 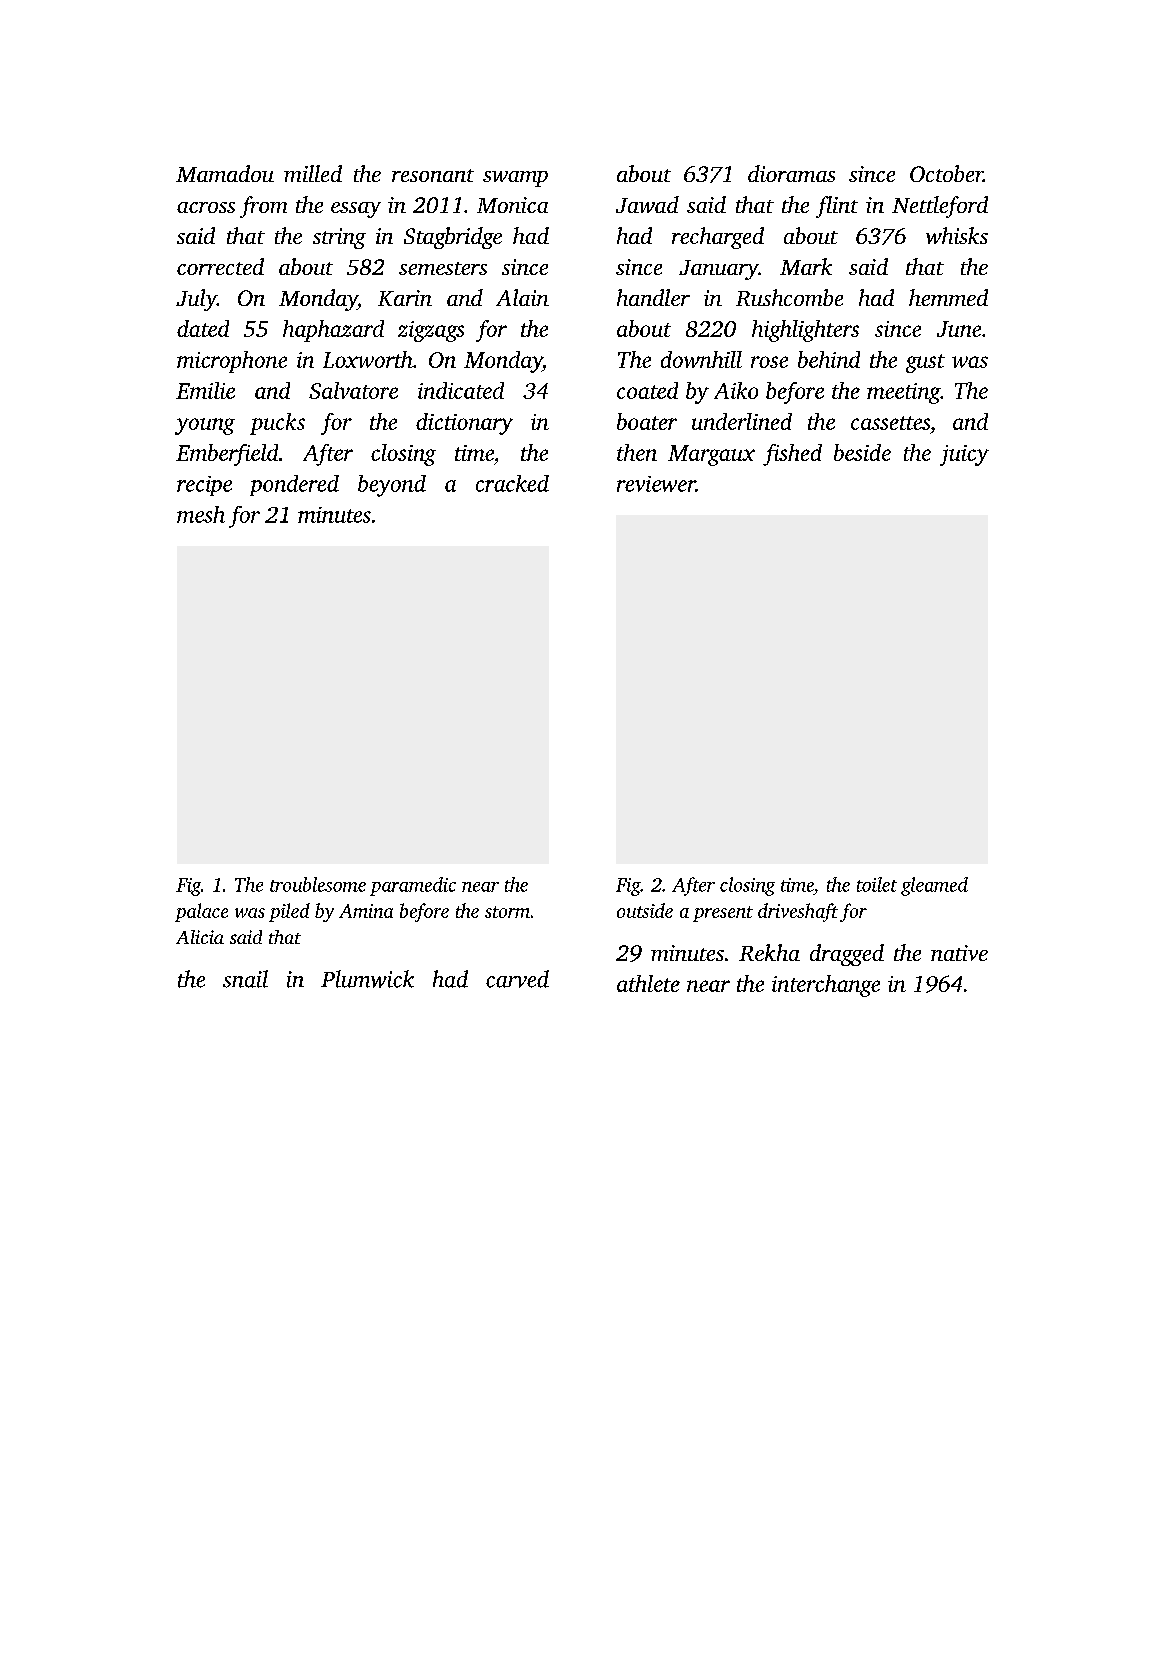 What do you see at coordinates (318, 884) in the screenshot?
I see `troublesome` at bounding box center [318, 884].
